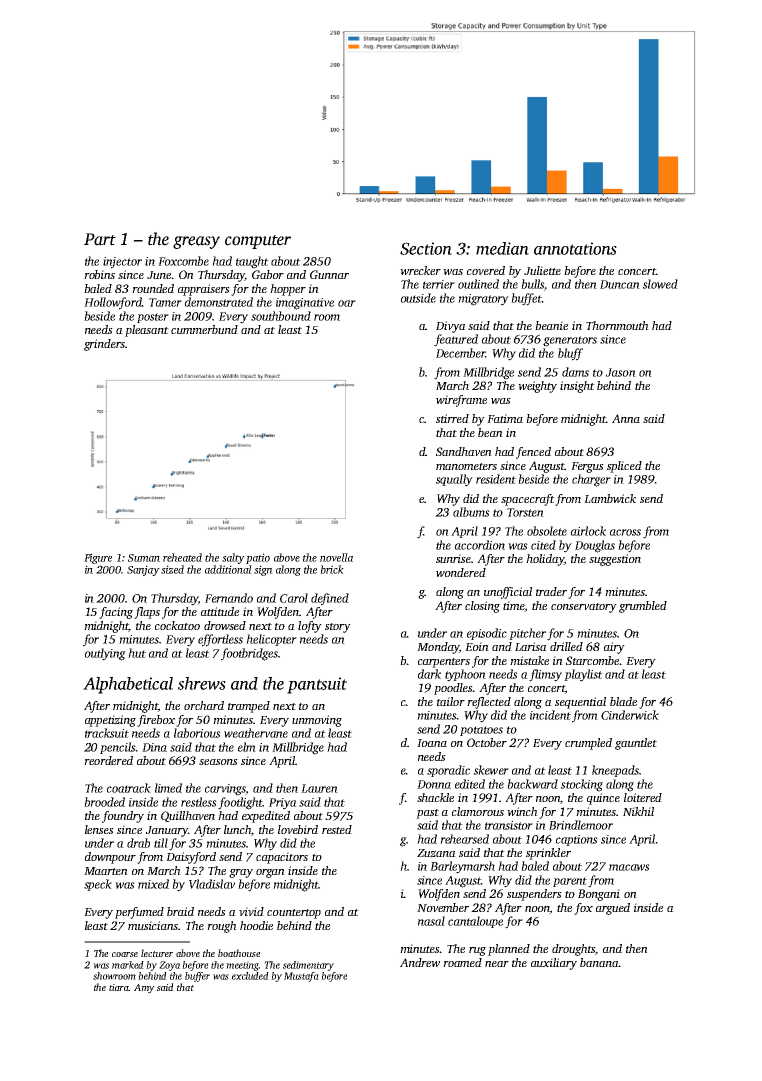 The width and height of the document is (762, 1081). I want to click on featured, so click(456, 340).
